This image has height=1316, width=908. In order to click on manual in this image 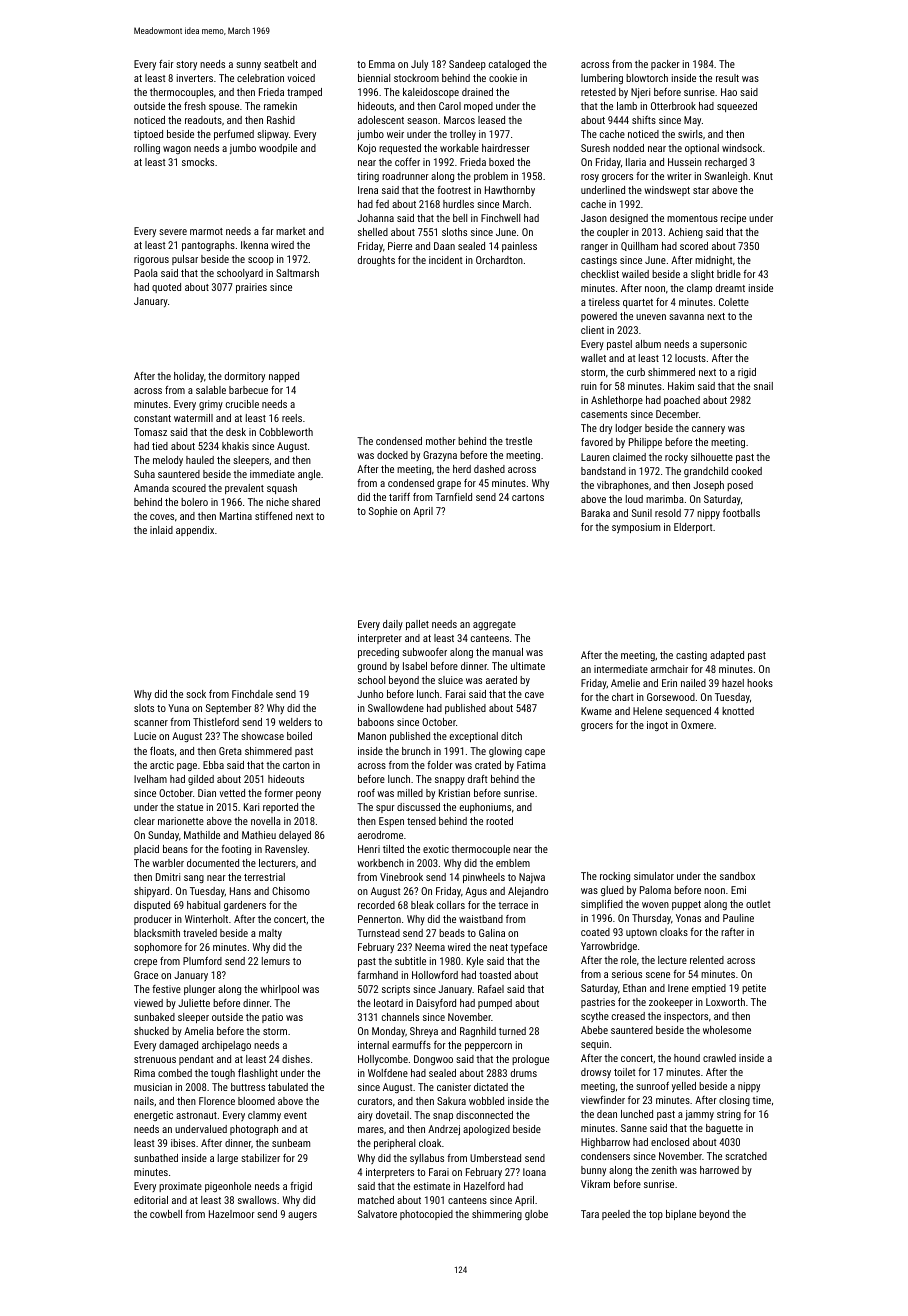, I will do `click(507, 652)`.
